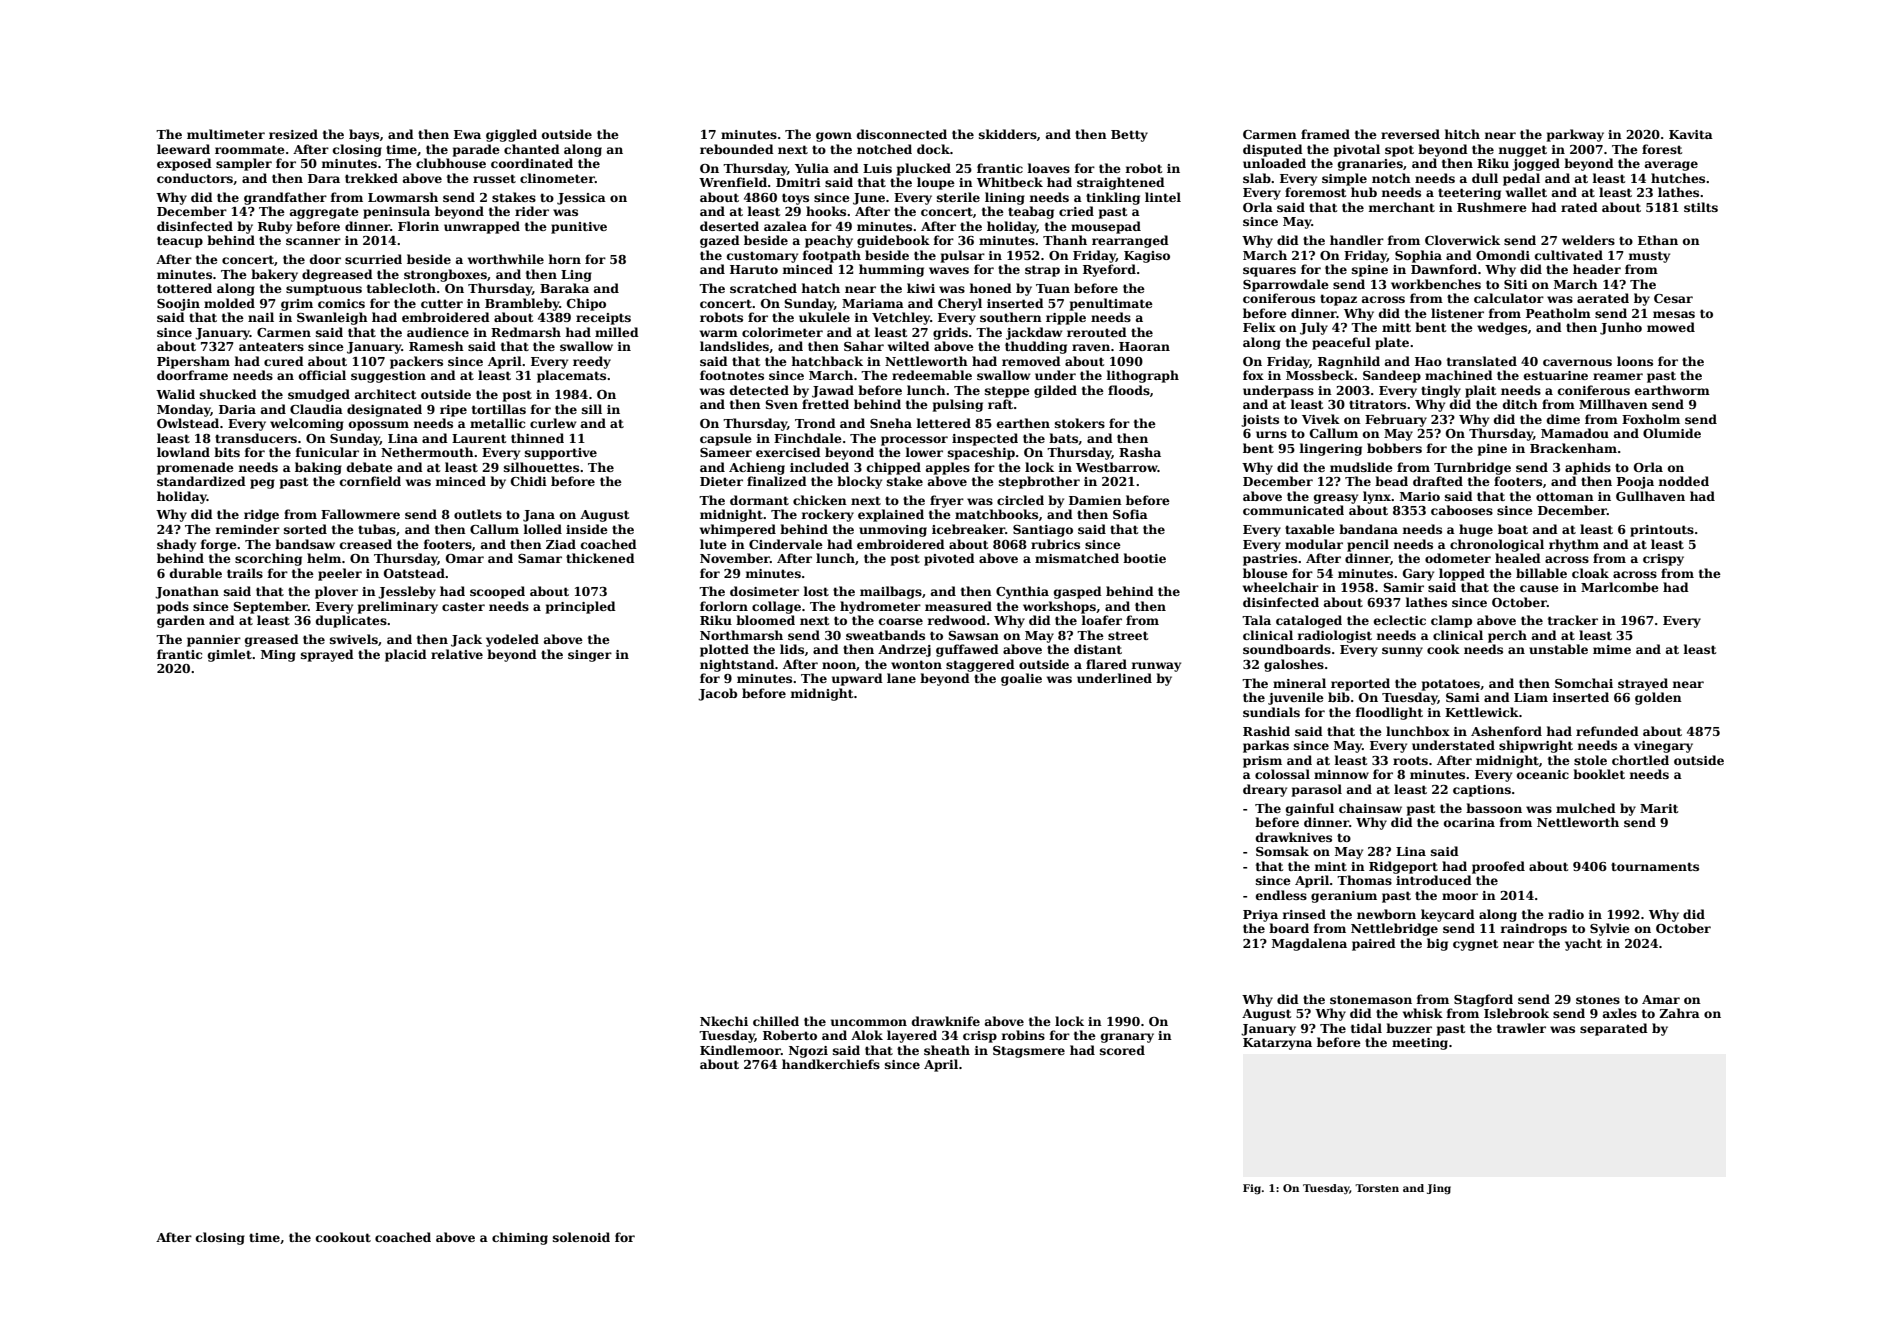  What do you see at coordinates (1620, 1013) in the screenshot?
I see `axles` at bounding box center [1620, 1013].
